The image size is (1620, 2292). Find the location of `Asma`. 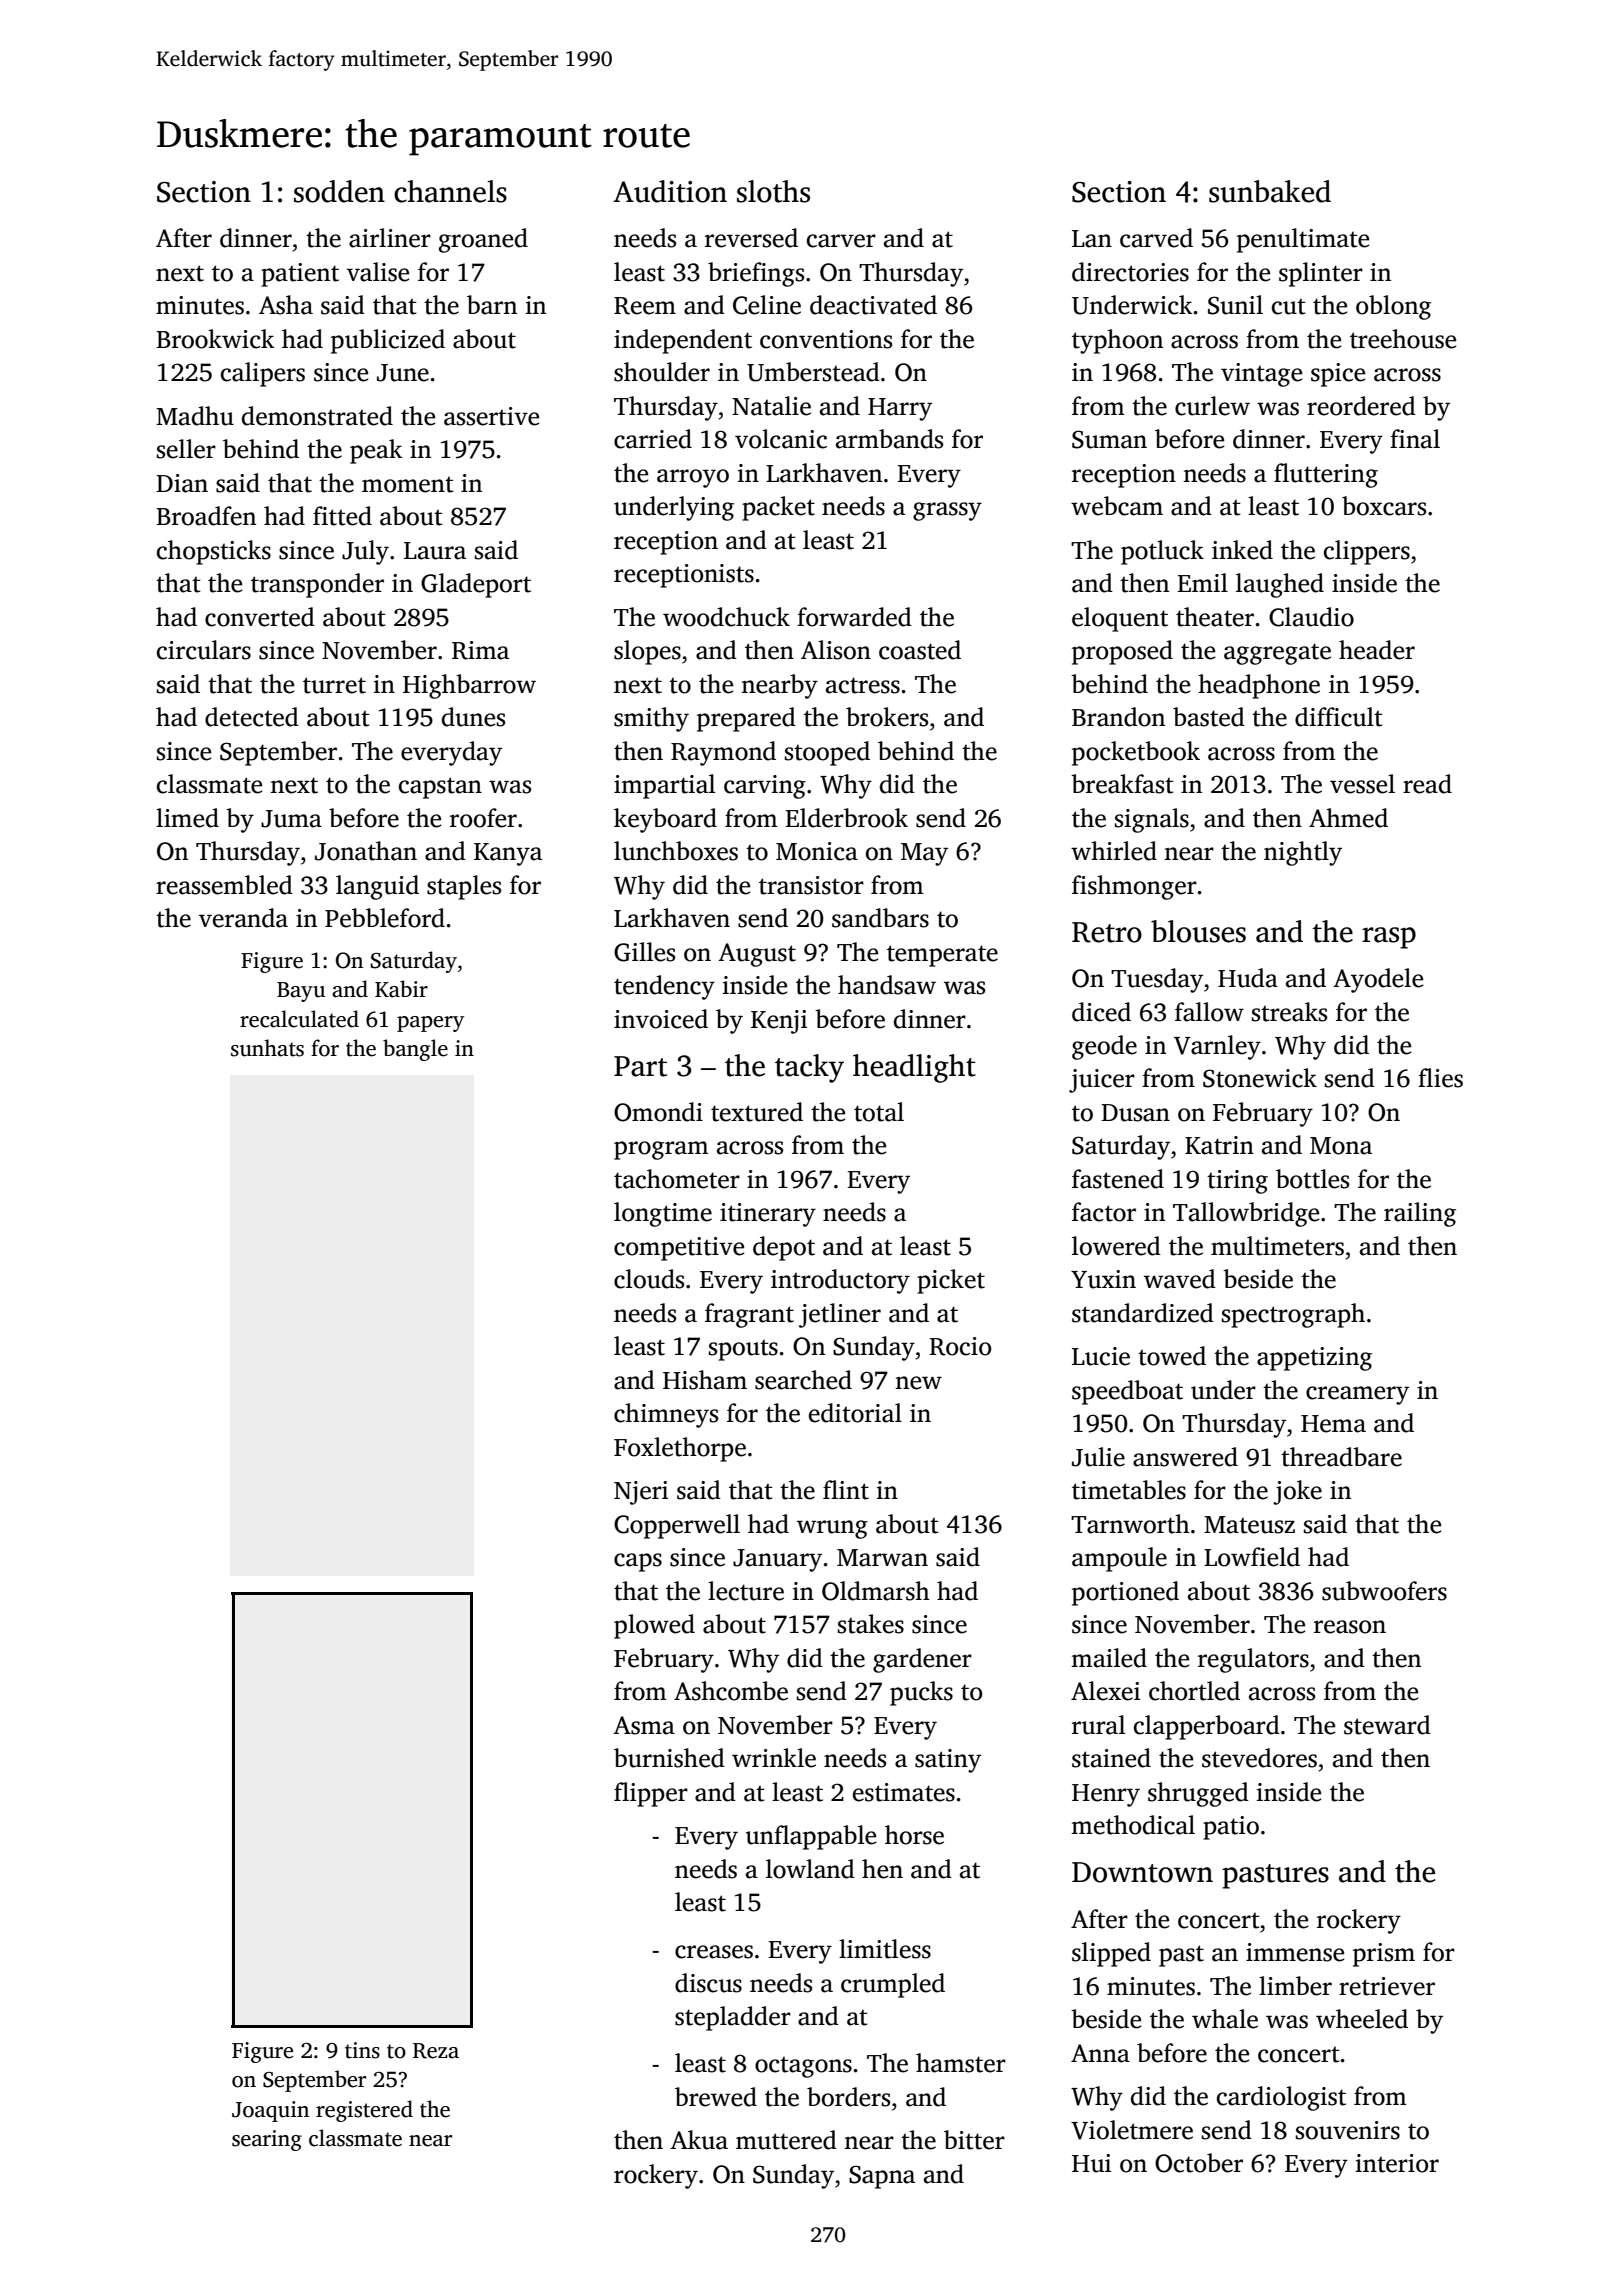

Asma is located at coordinates (644, 1725).
